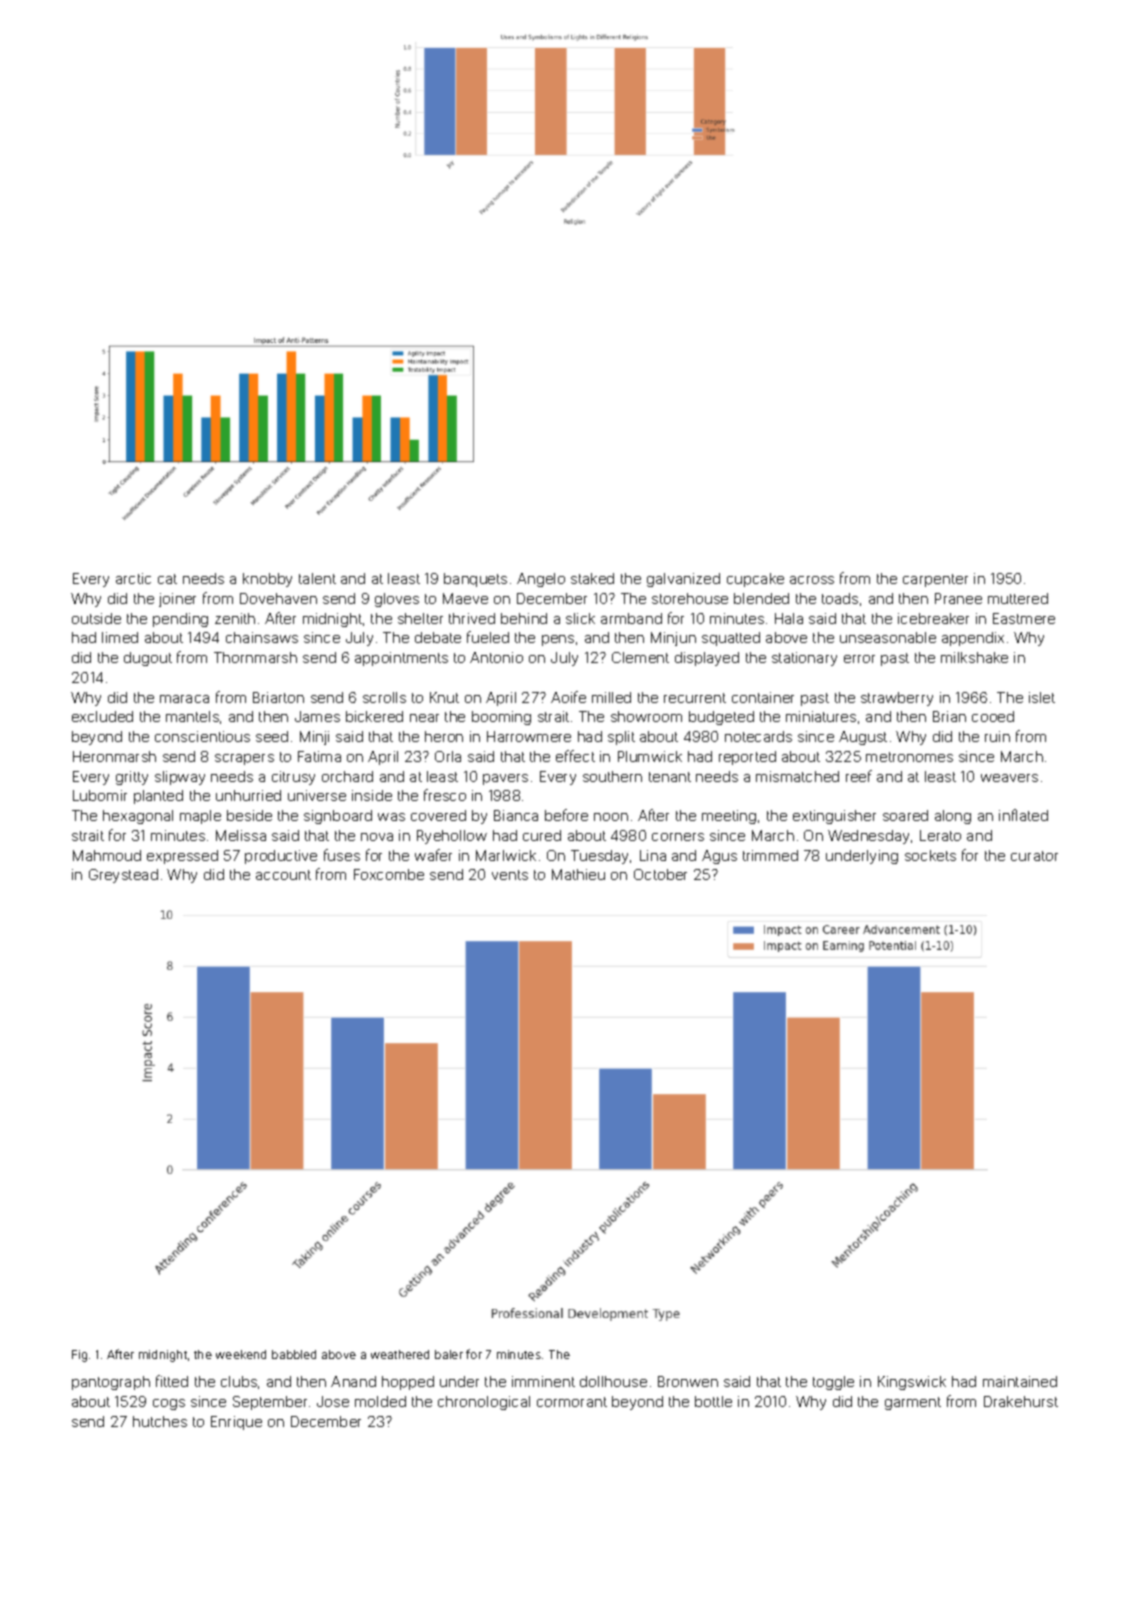 This image has height=1607, width=1131. What do you see at coordinates (611, 817) in the image?
I see `noon` at bounding box center [611, 817].
